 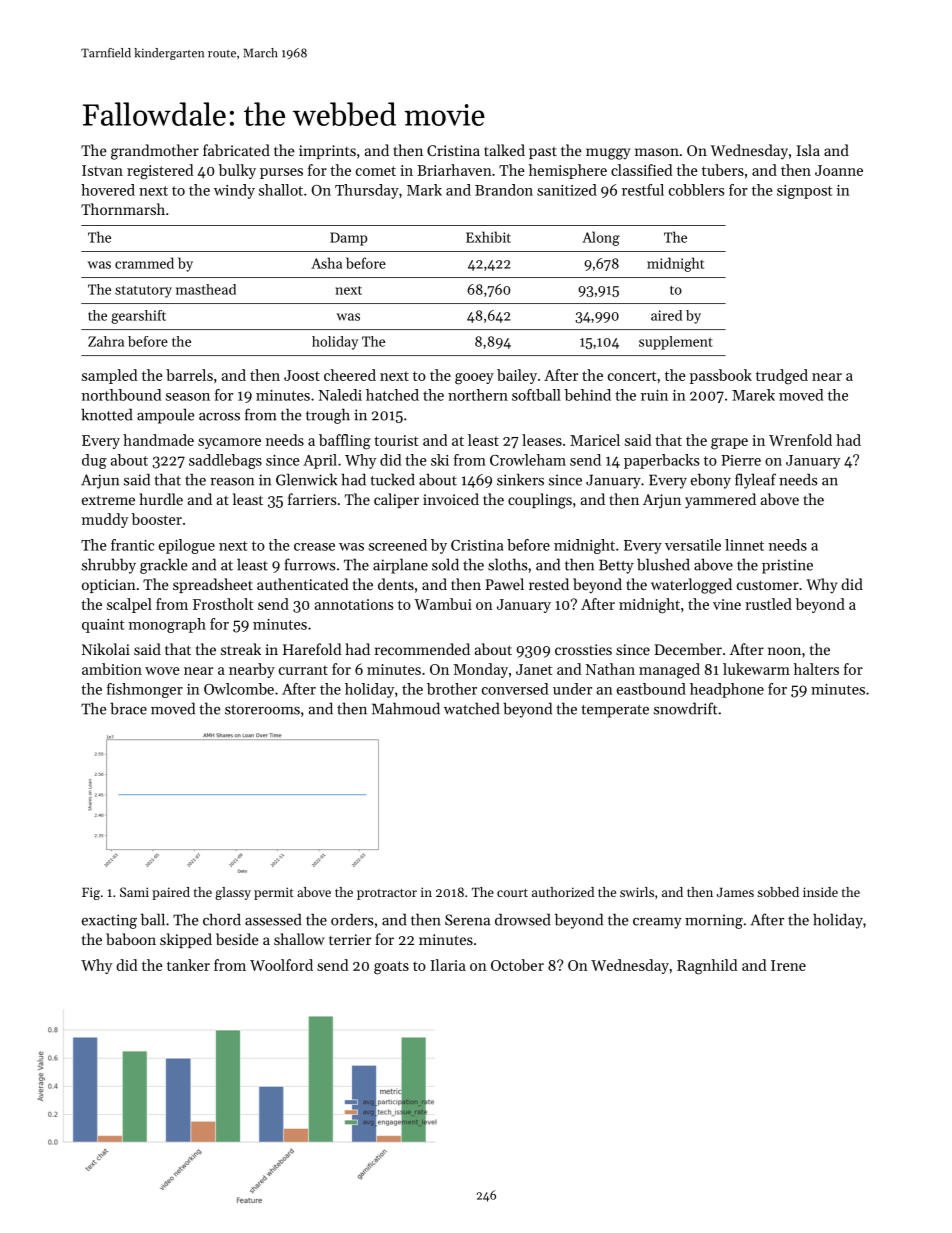 What do you see at coordinates (654, 395) in the image?
I see `ruin` at bounding box center [654, 395].
